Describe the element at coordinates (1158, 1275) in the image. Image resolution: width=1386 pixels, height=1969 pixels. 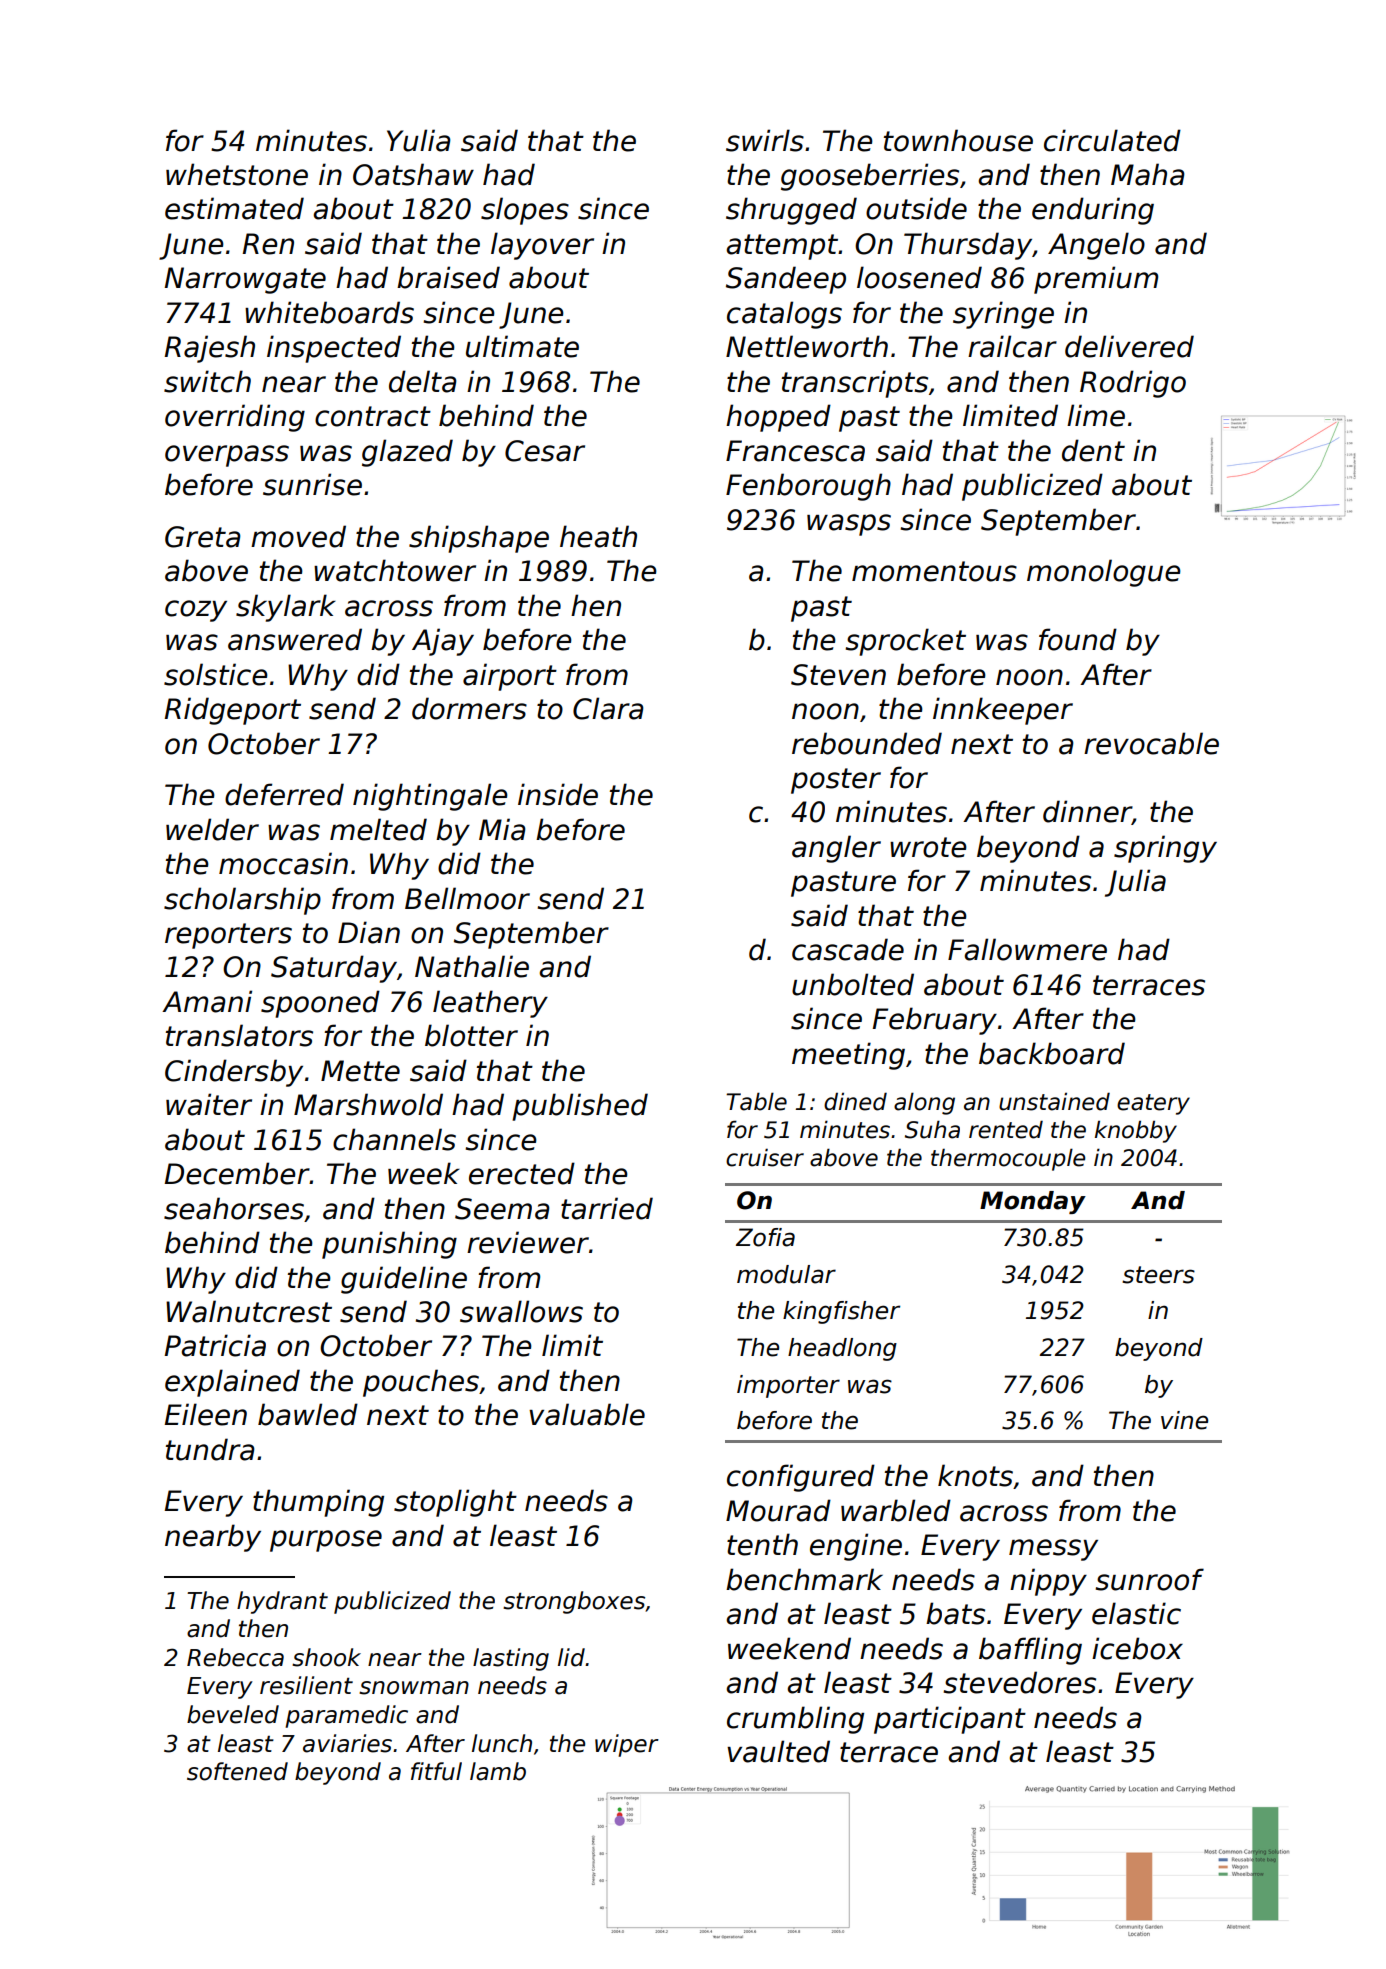
I see `steers` at that location.
